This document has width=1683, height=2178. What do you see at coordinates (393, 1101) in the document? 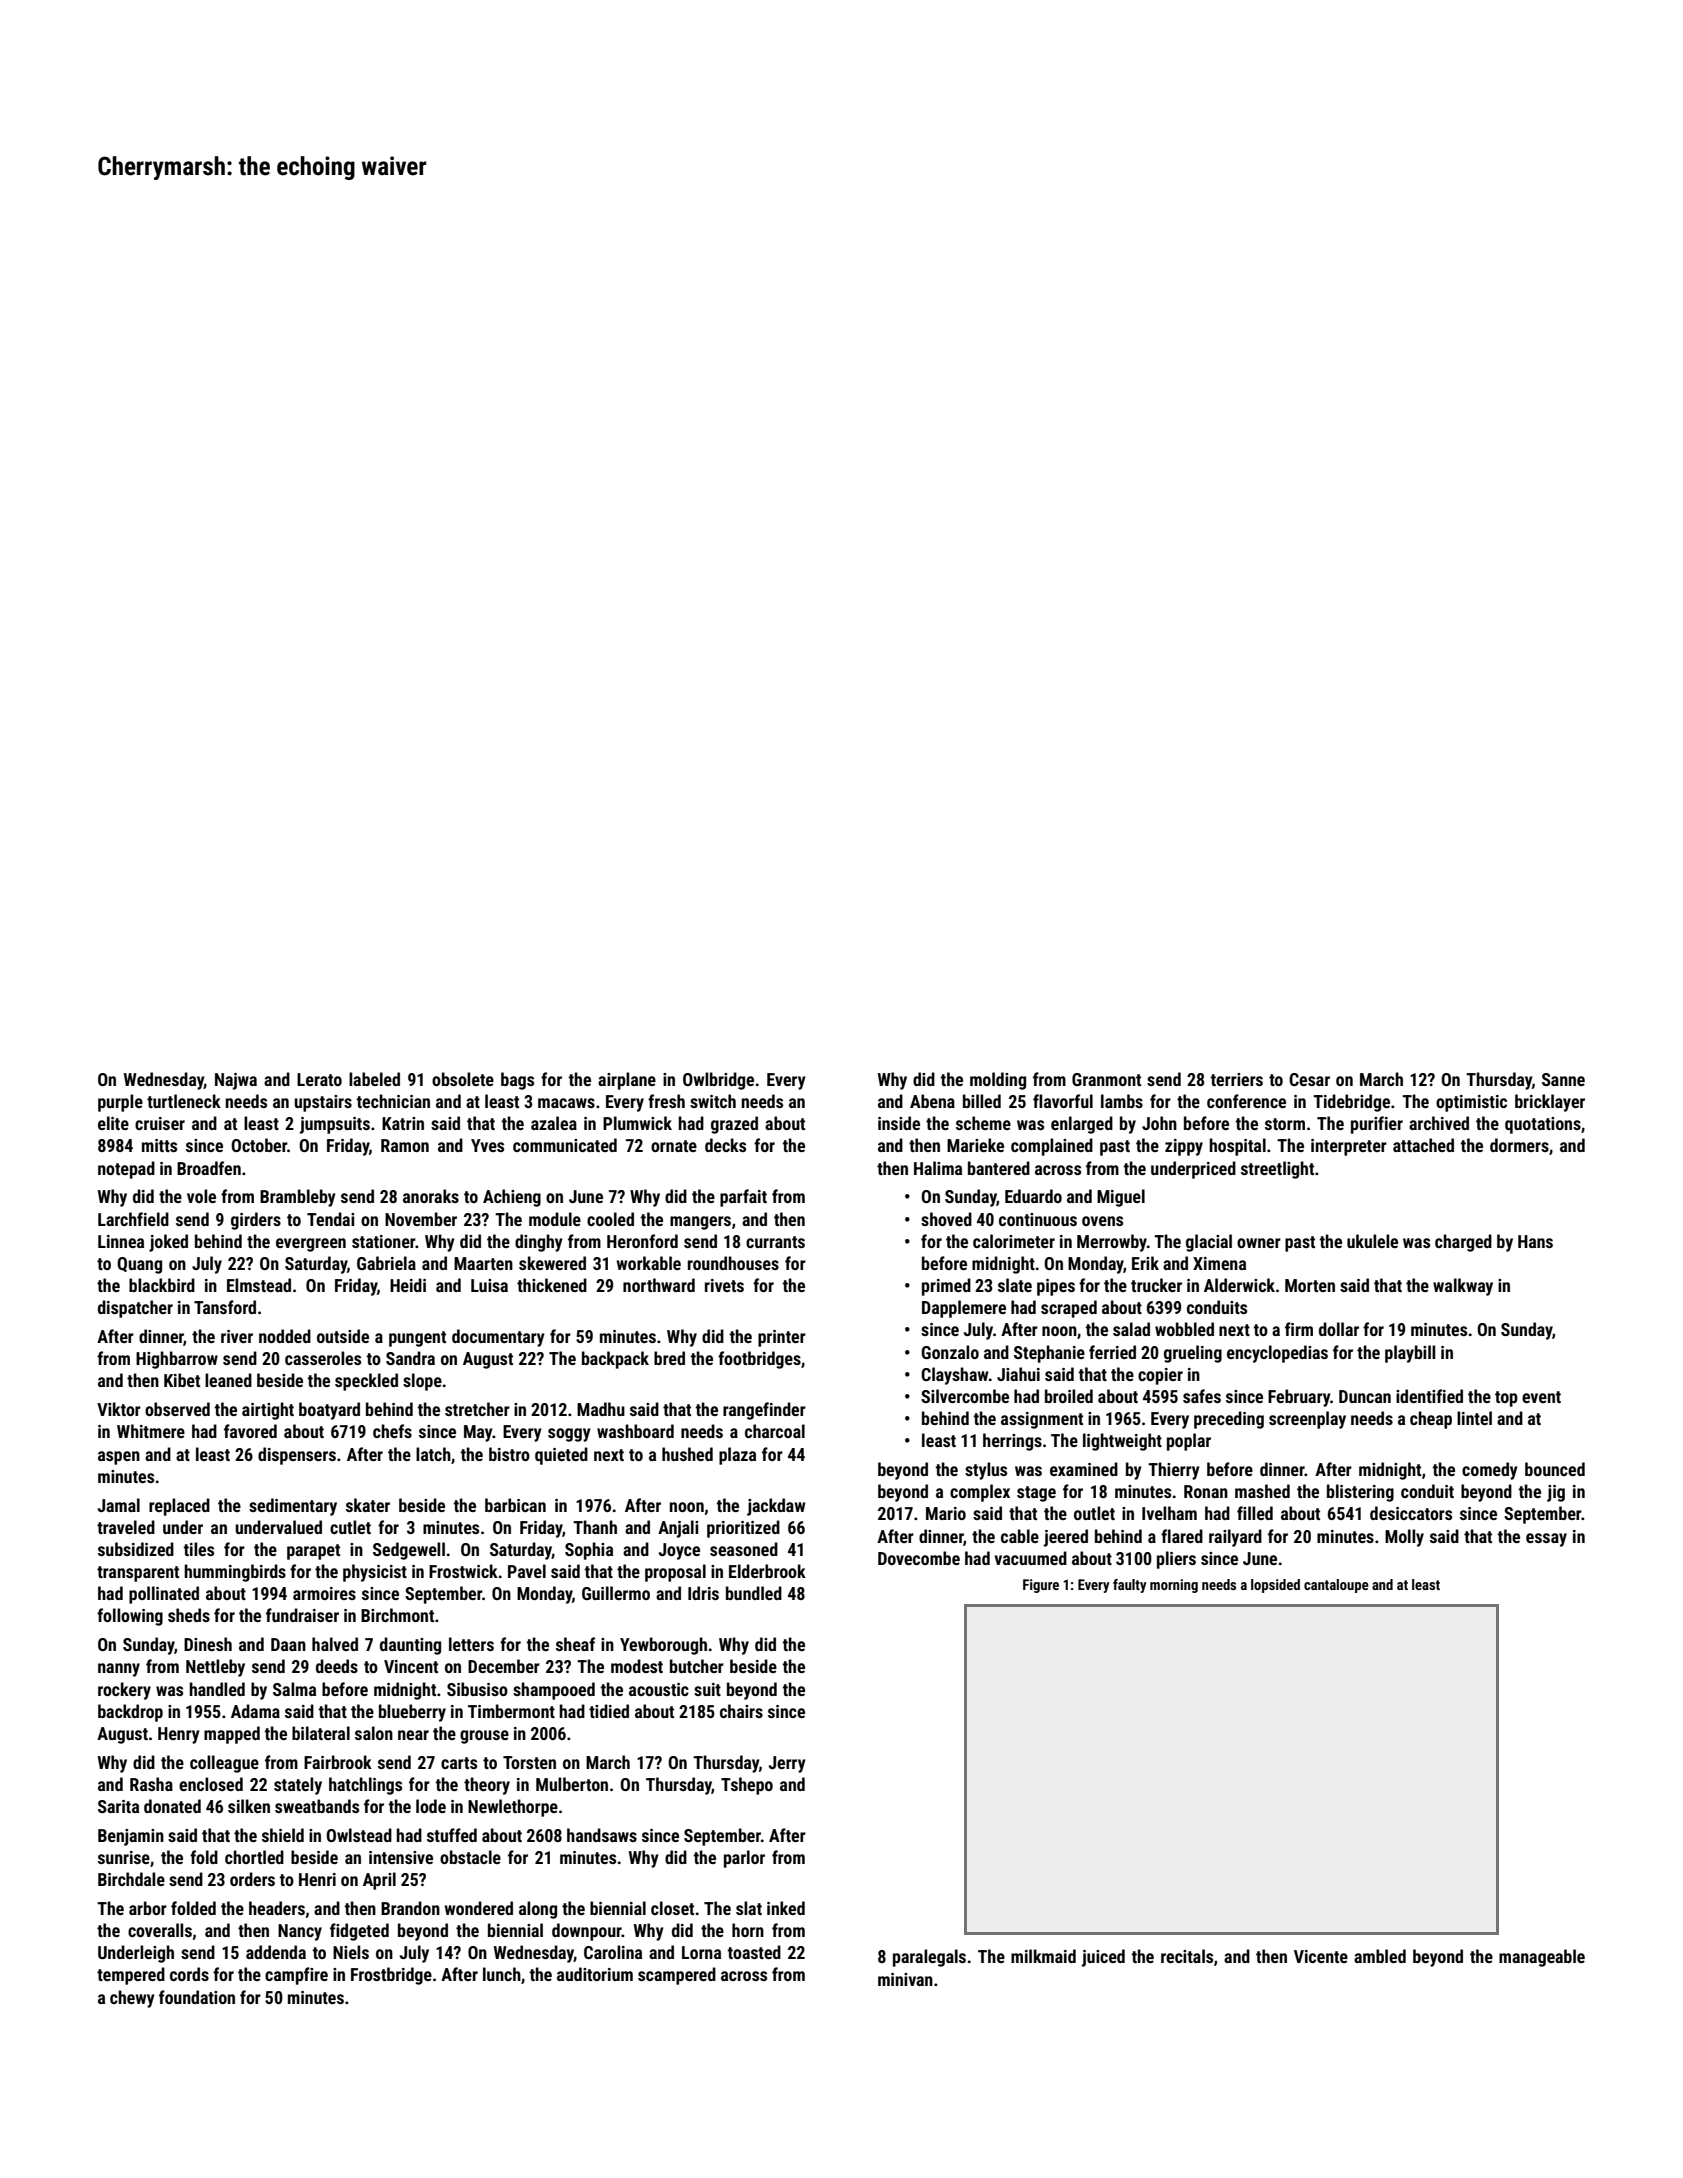
I see `technician` at bounding box center [393, 1101].
